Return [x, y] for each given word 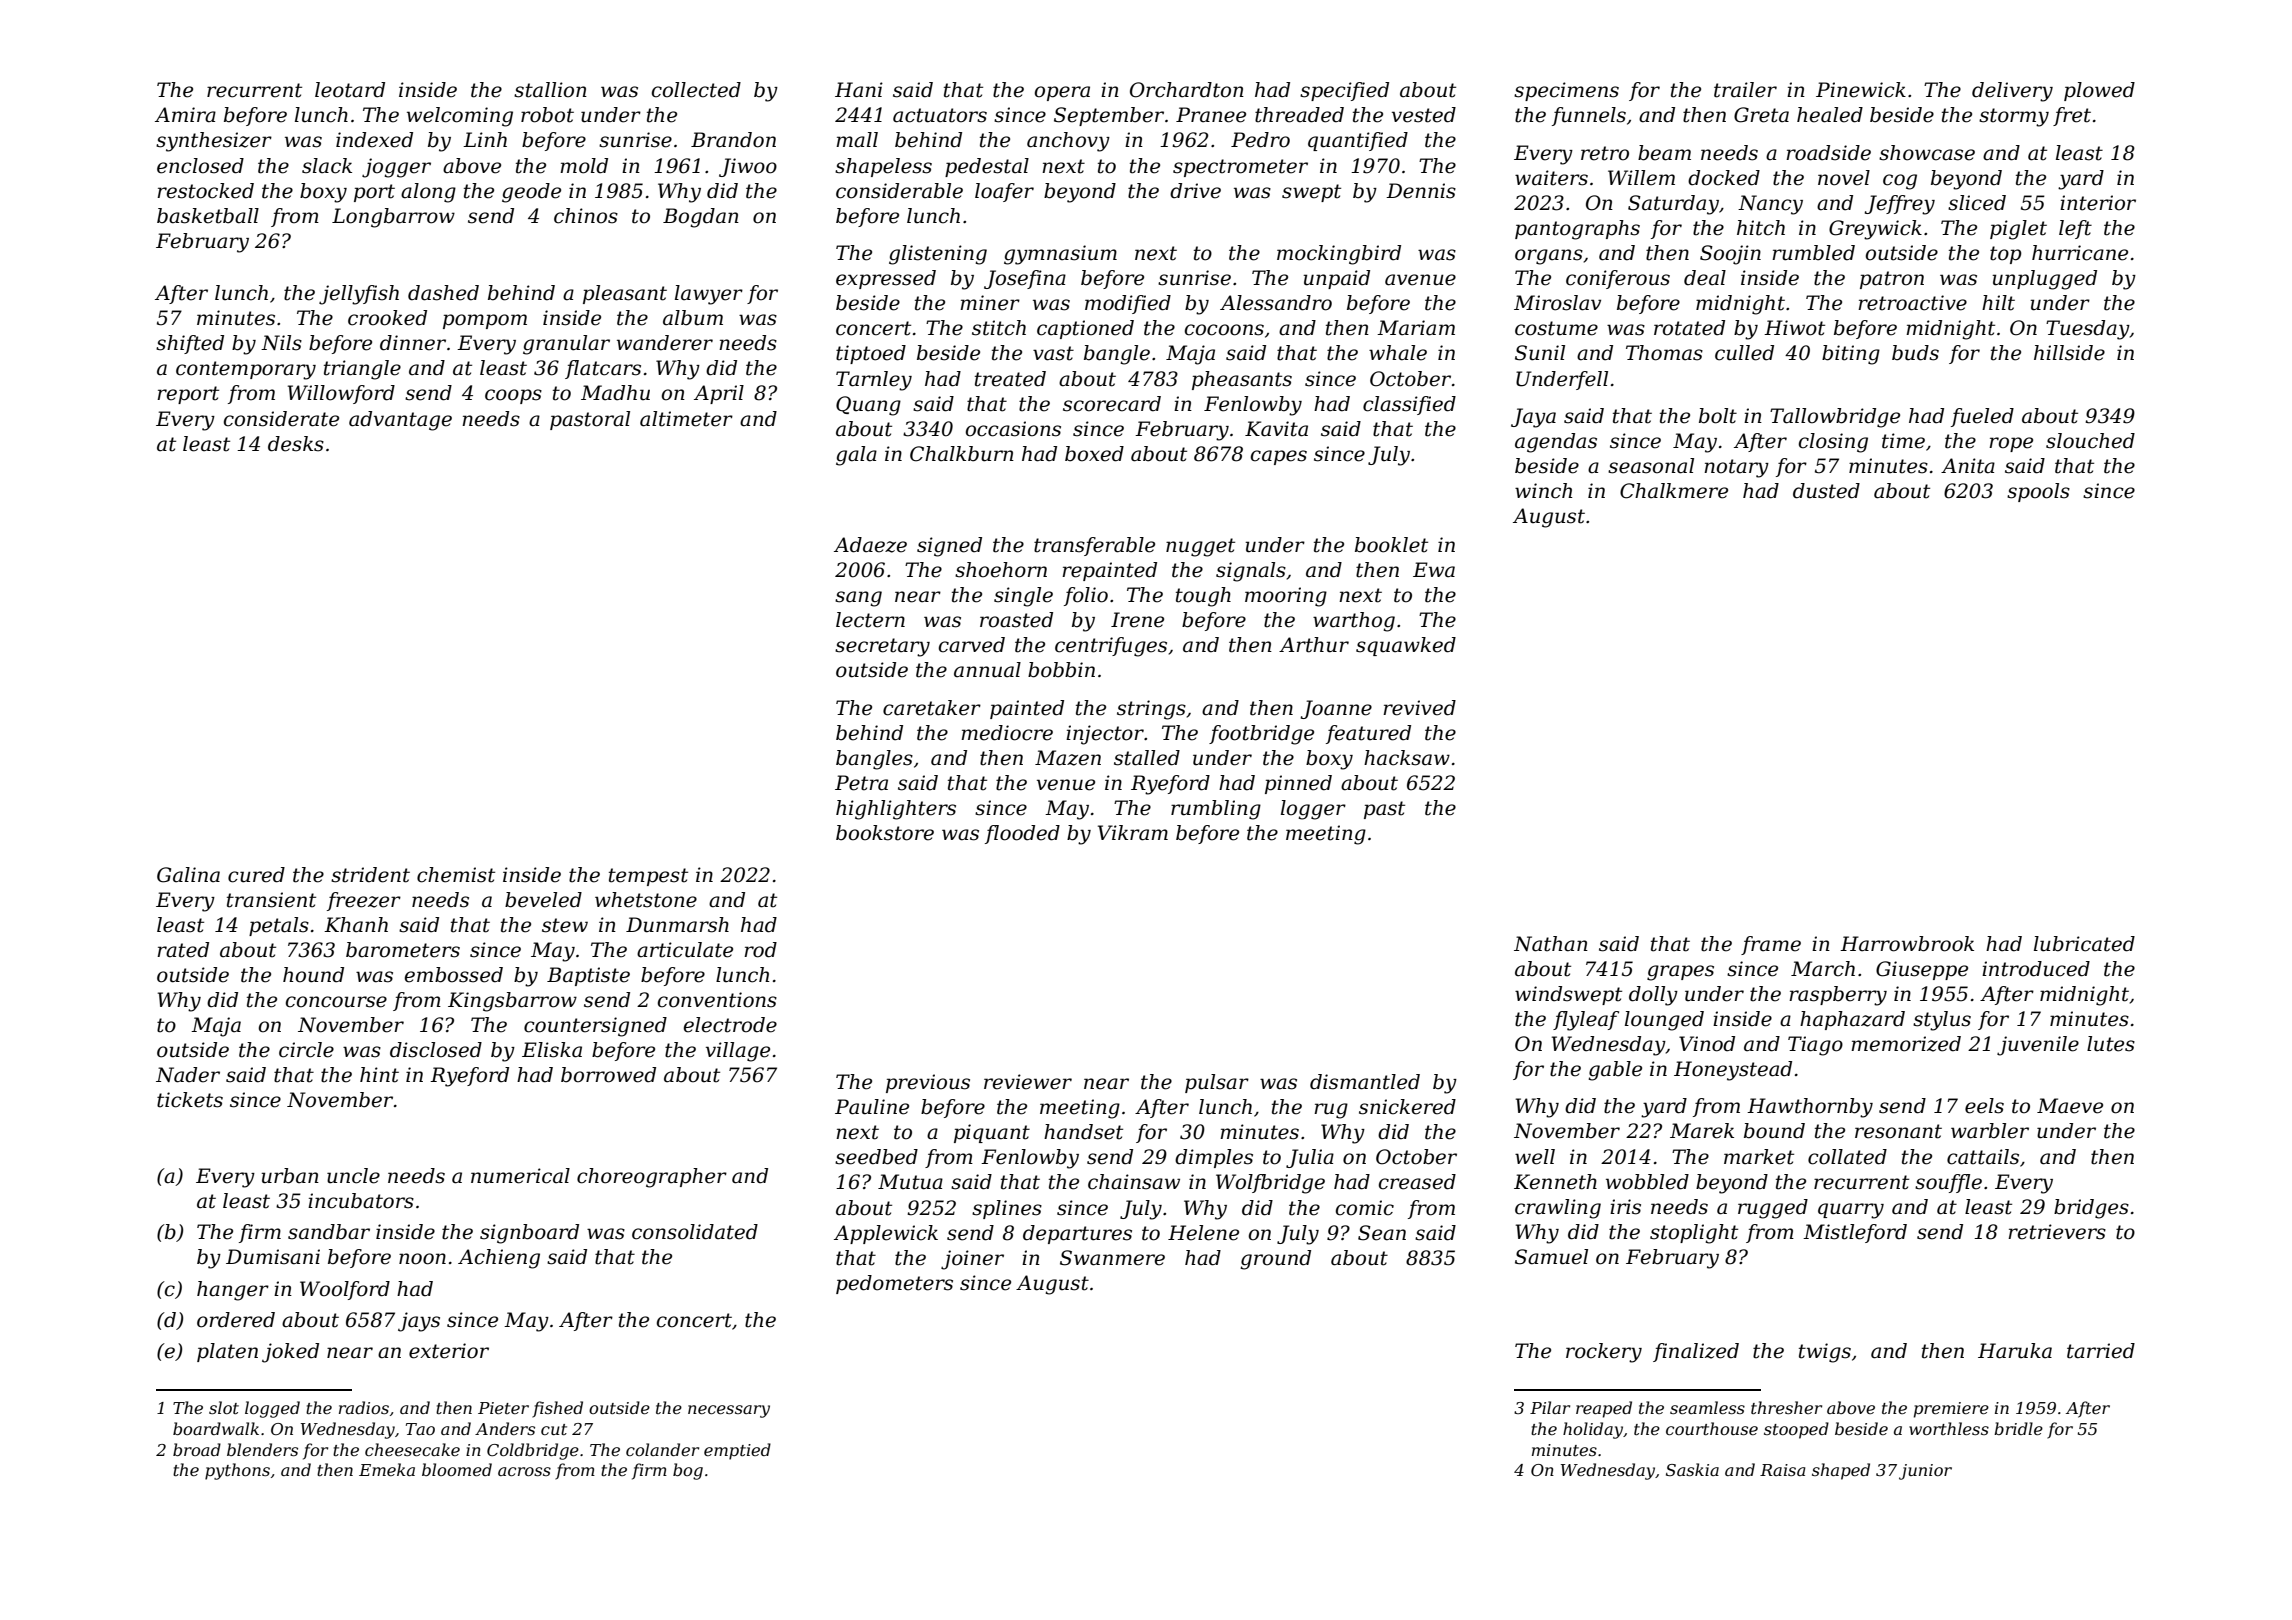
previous [928, 1083]
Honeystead [1733, 1071]
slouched [2090, 441]
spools [2038, 492]
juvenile [2038, 1046]
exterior [449, 1351]
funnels [1589, 116]
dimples [1214, 1158]
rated [183, 950]
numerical [520, 1176]
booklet [1391, 545]
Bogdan [701, 218]
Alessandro [1276, 303]
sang [858, 599]
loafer [1004, 192]
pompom [485, 321]
